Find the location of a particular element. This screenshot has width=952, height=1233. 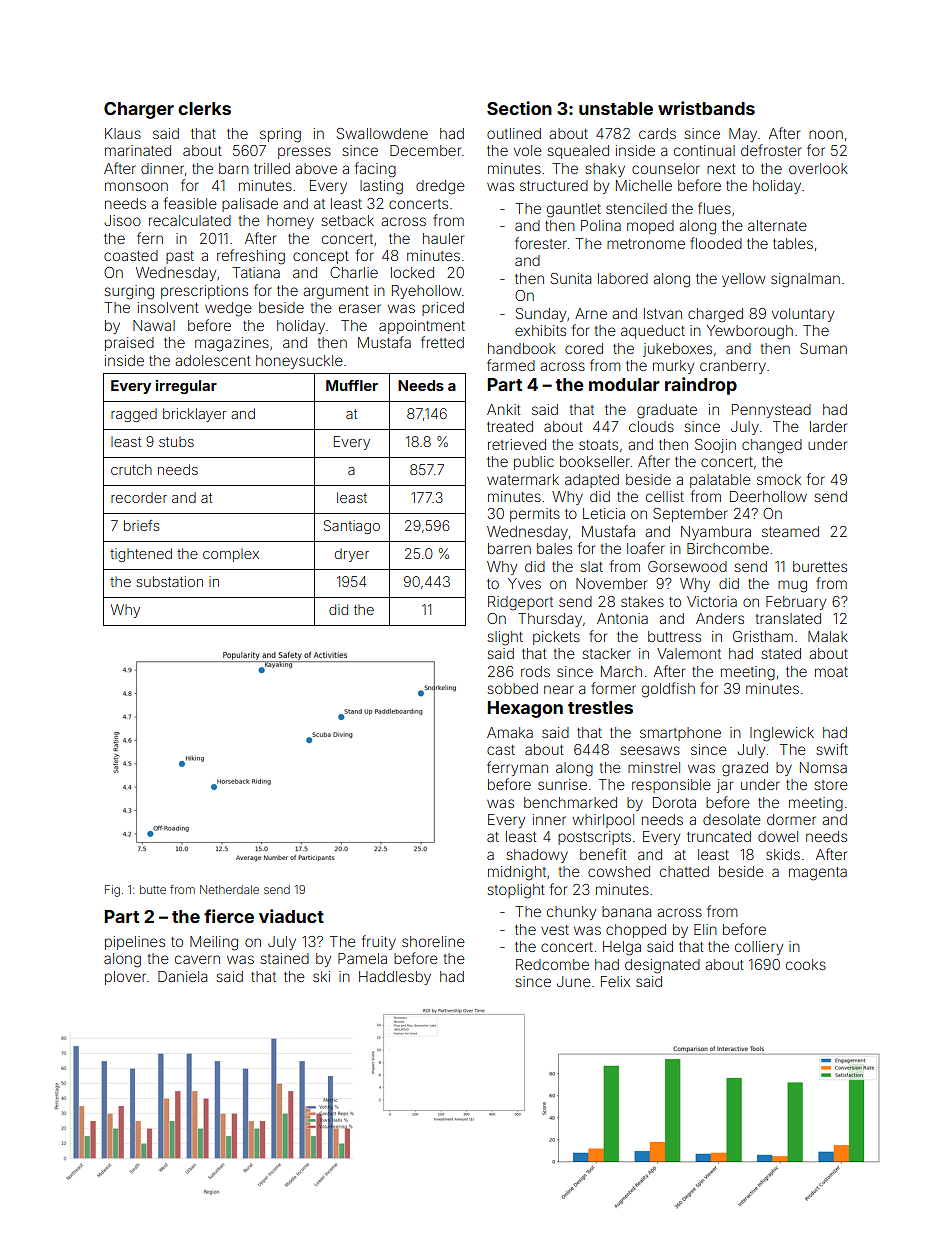

Charger is located at coordinates (139, 110).
